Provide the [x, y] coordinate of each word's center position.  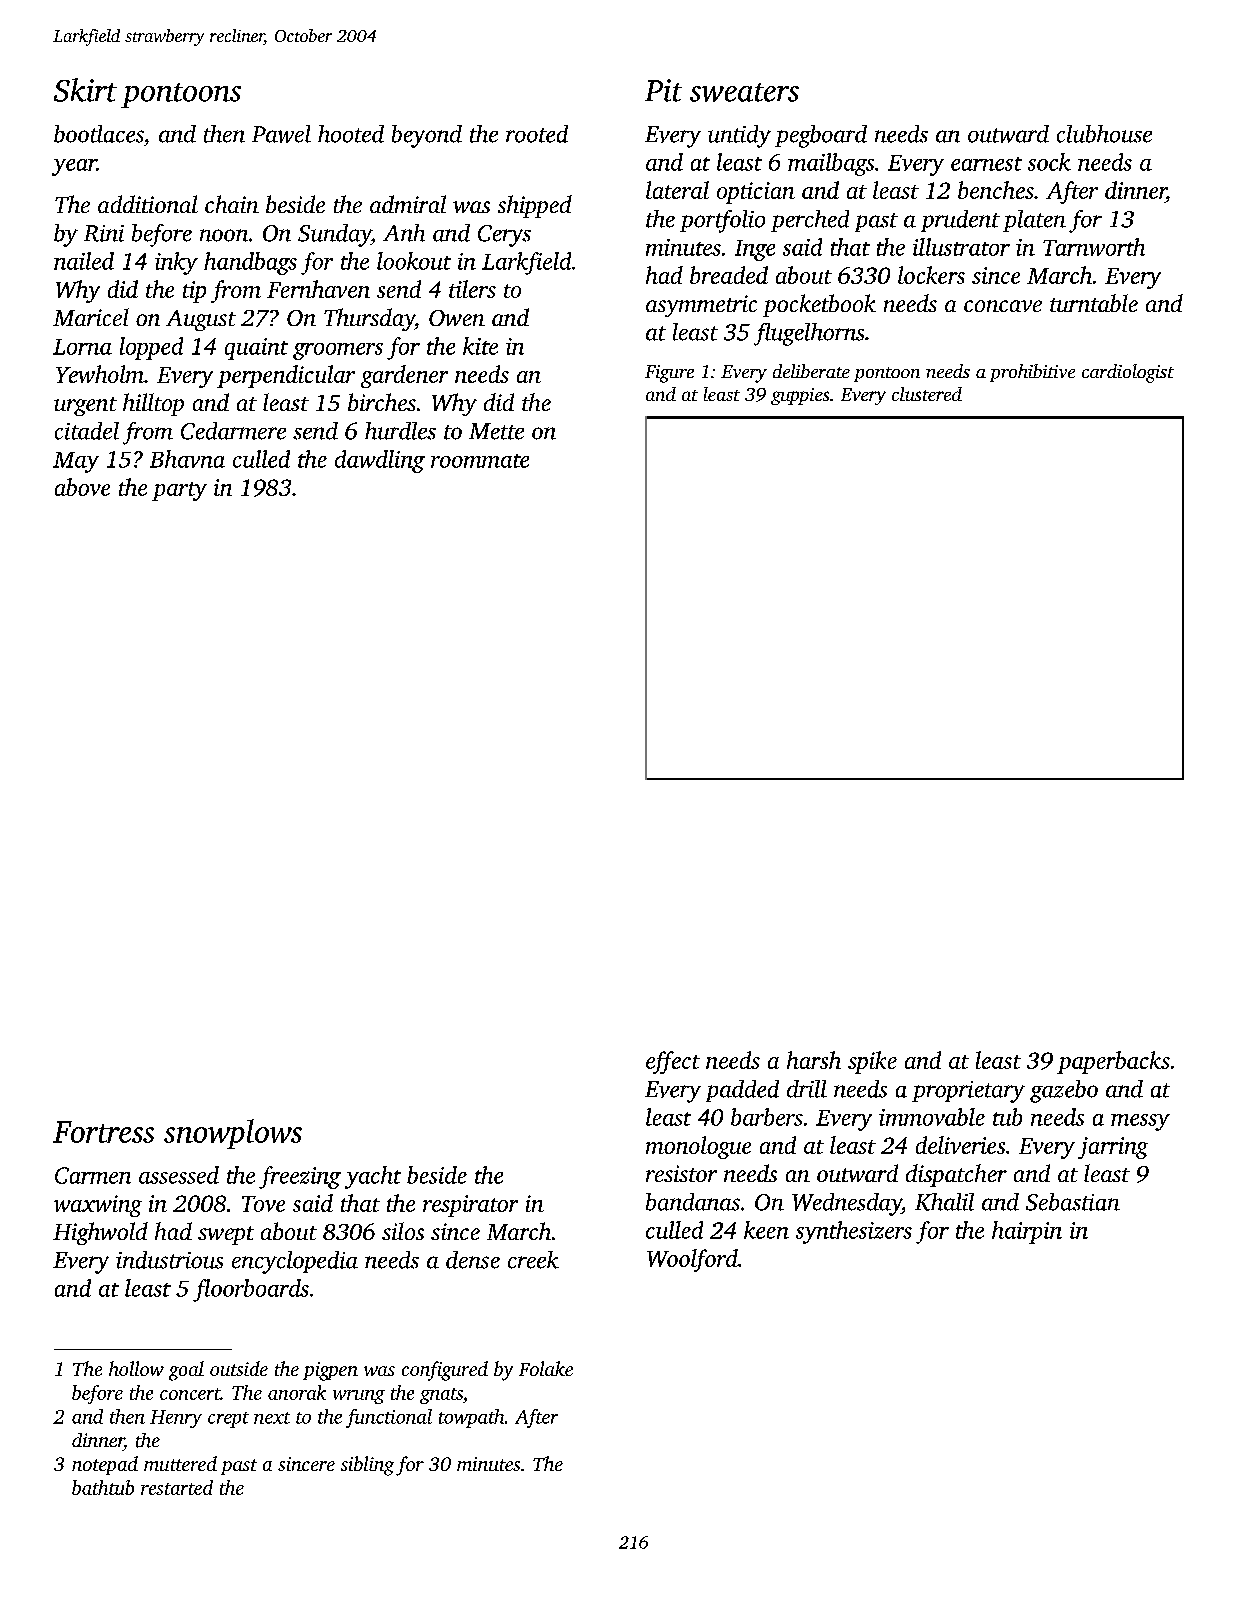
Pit [663, 90]
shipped [535, 206]
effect [673, 1062]
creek [533, 1260]
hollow [136, 1368]
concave [1003, 306]
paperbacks [1113, 1062]
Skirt [85, 90]
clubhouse [1104, 134]
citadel [87, 431]
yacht [373, 1177]
